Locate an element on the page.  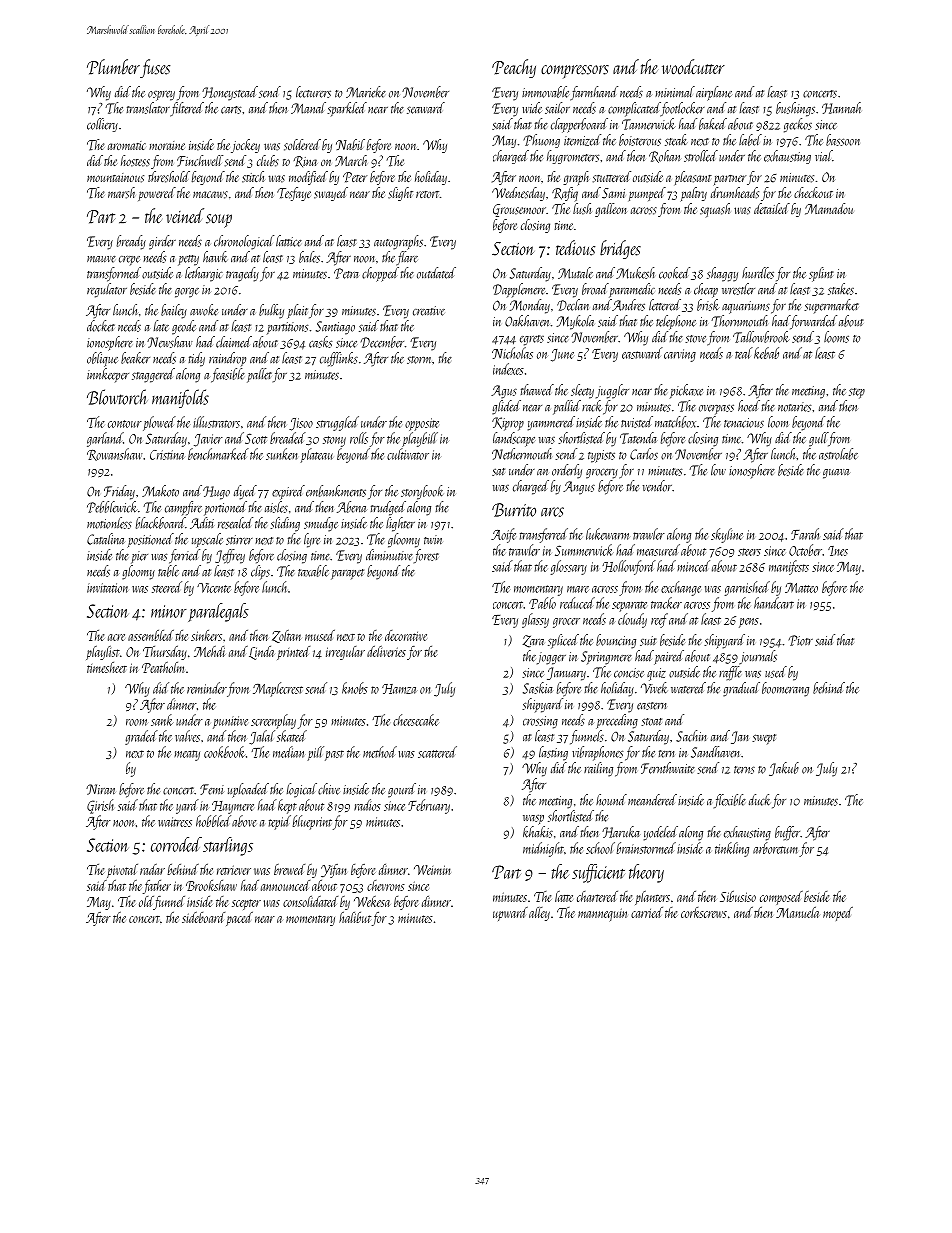
tragedy is located at coordinates (242, 274).
